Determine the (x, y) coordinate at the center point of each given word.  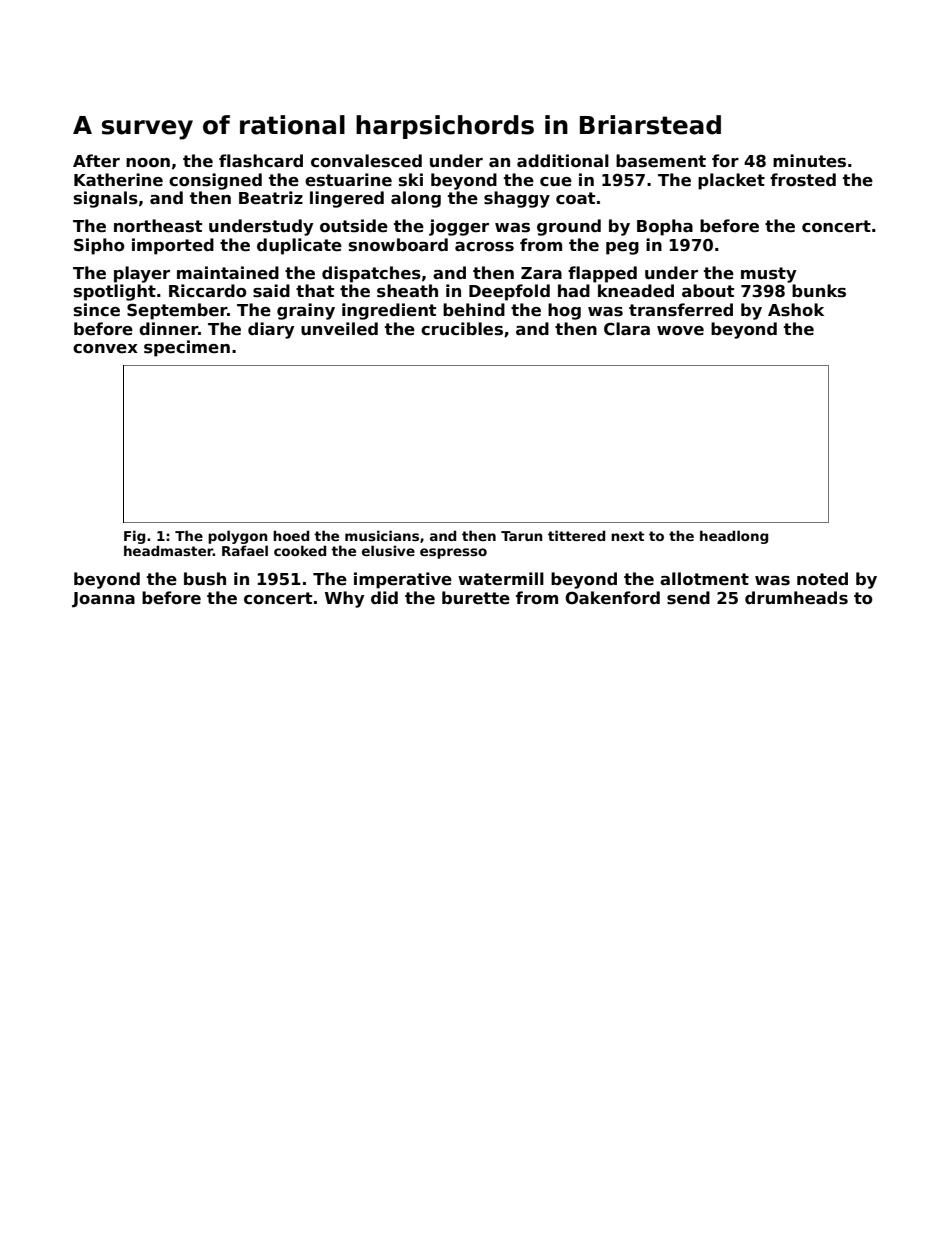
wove (680, 331)
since (97, 310)
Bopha (665, 227)
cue (556, 182)
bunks (819, 291)
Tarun (522, 536)
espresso (453, 553)
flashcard (261, 161)
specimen (187, 348)
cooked (300, 550)
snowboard (398, 245)
